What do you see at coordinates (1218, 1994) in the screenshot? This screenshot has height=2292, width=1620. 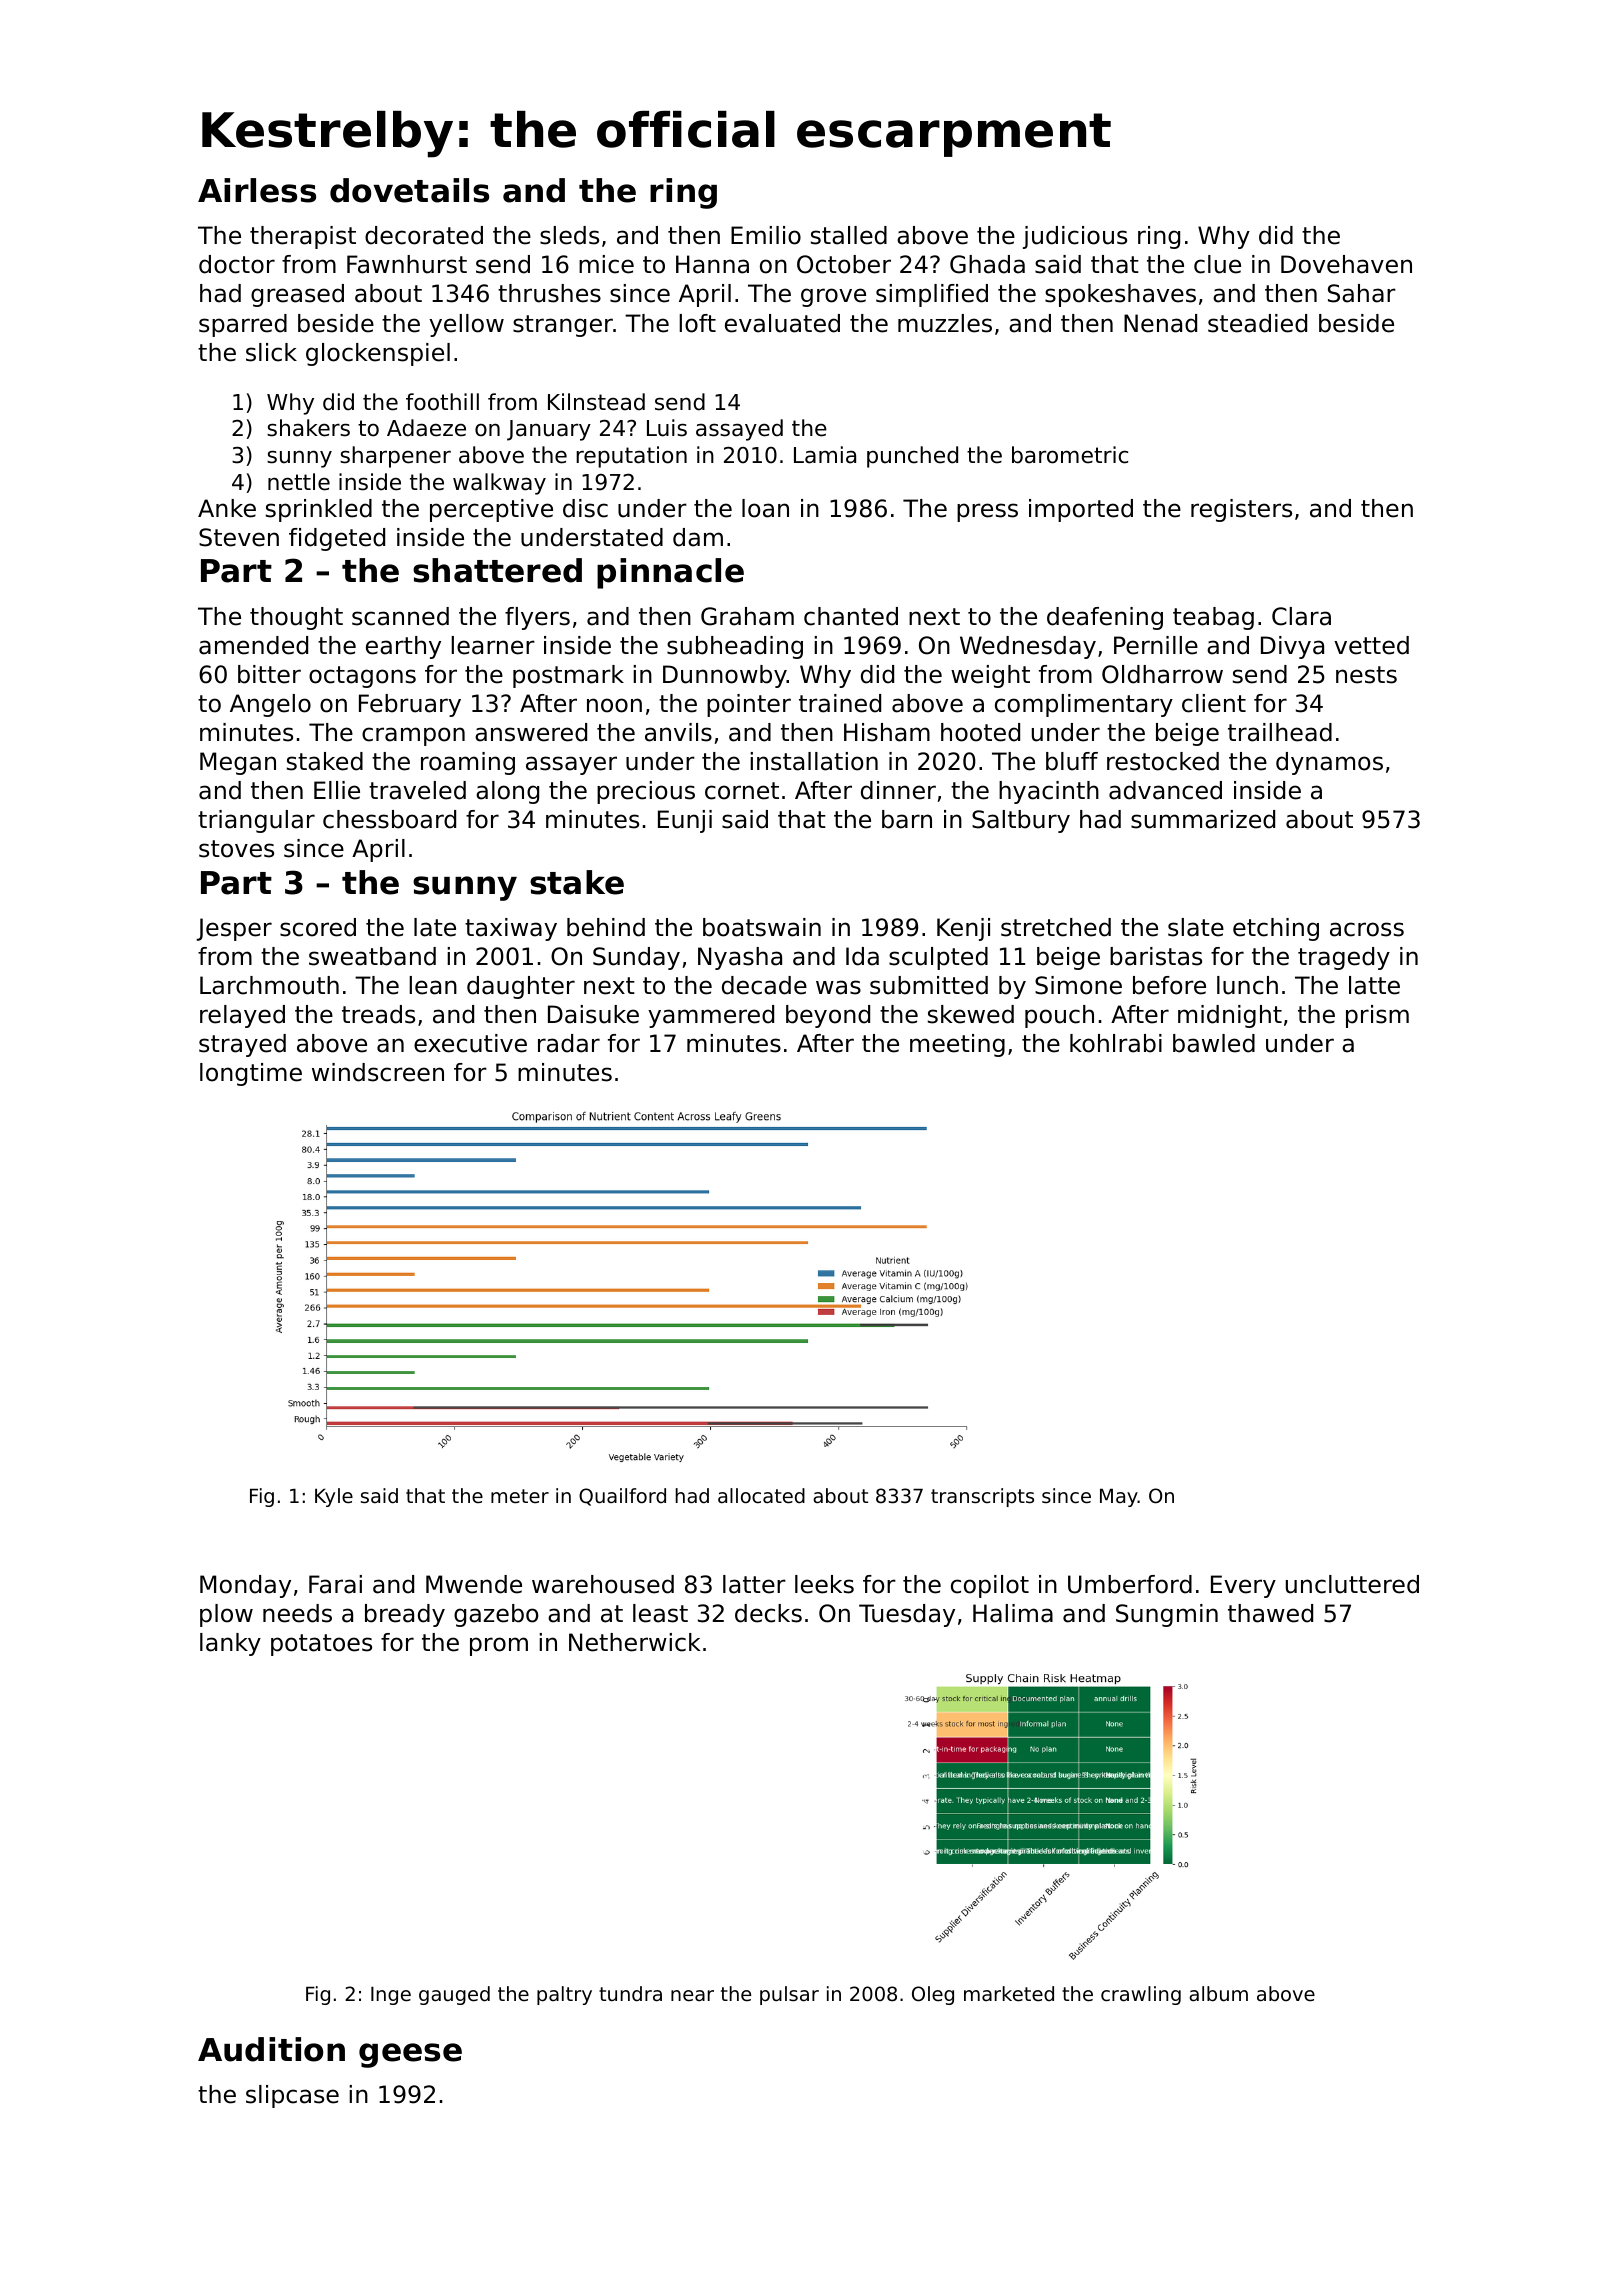 I see `album` at bounding box center [1218, 1994].
